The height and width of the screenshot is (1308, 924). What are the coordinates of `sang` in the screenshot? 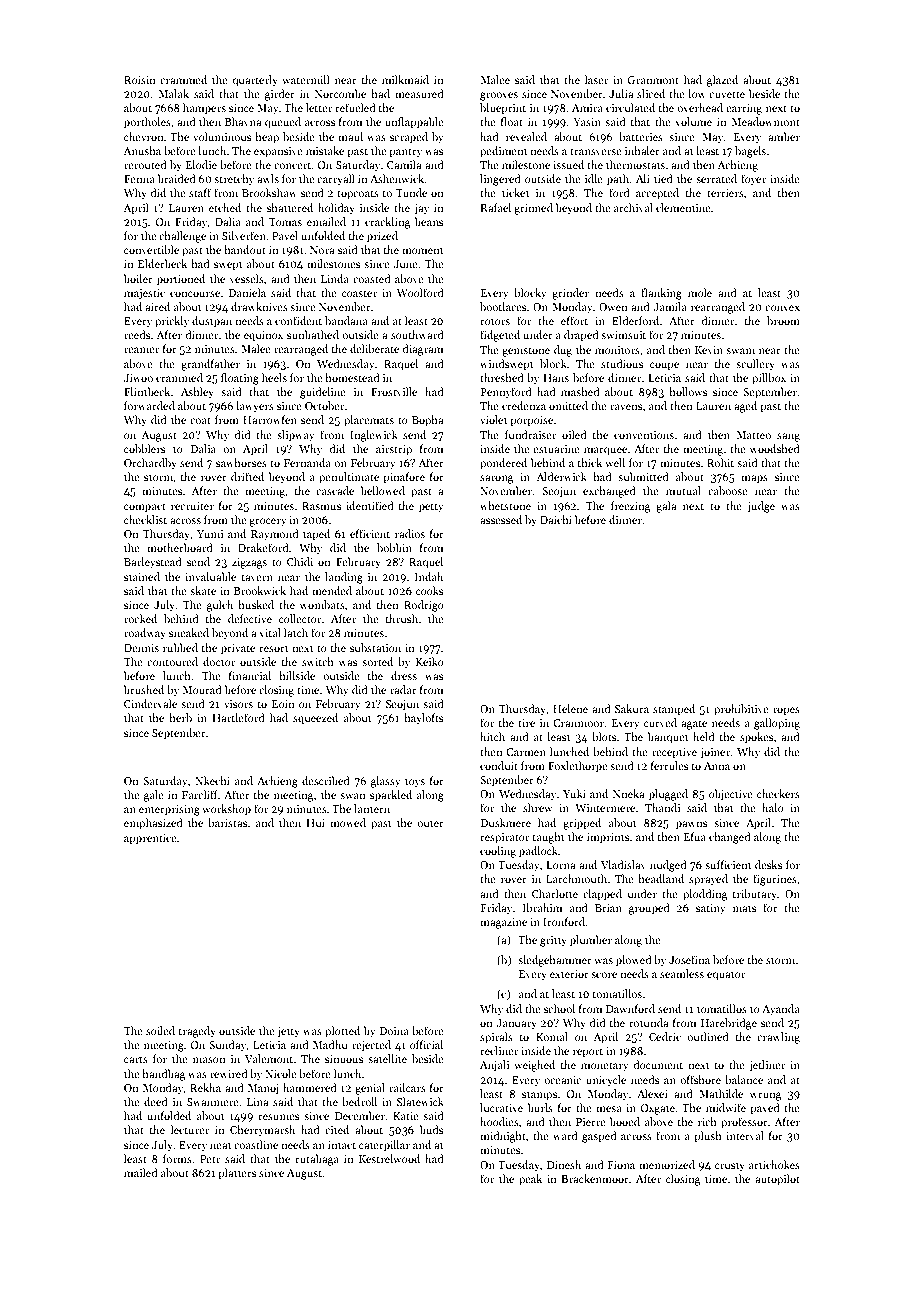 It's located at (788, 437).
